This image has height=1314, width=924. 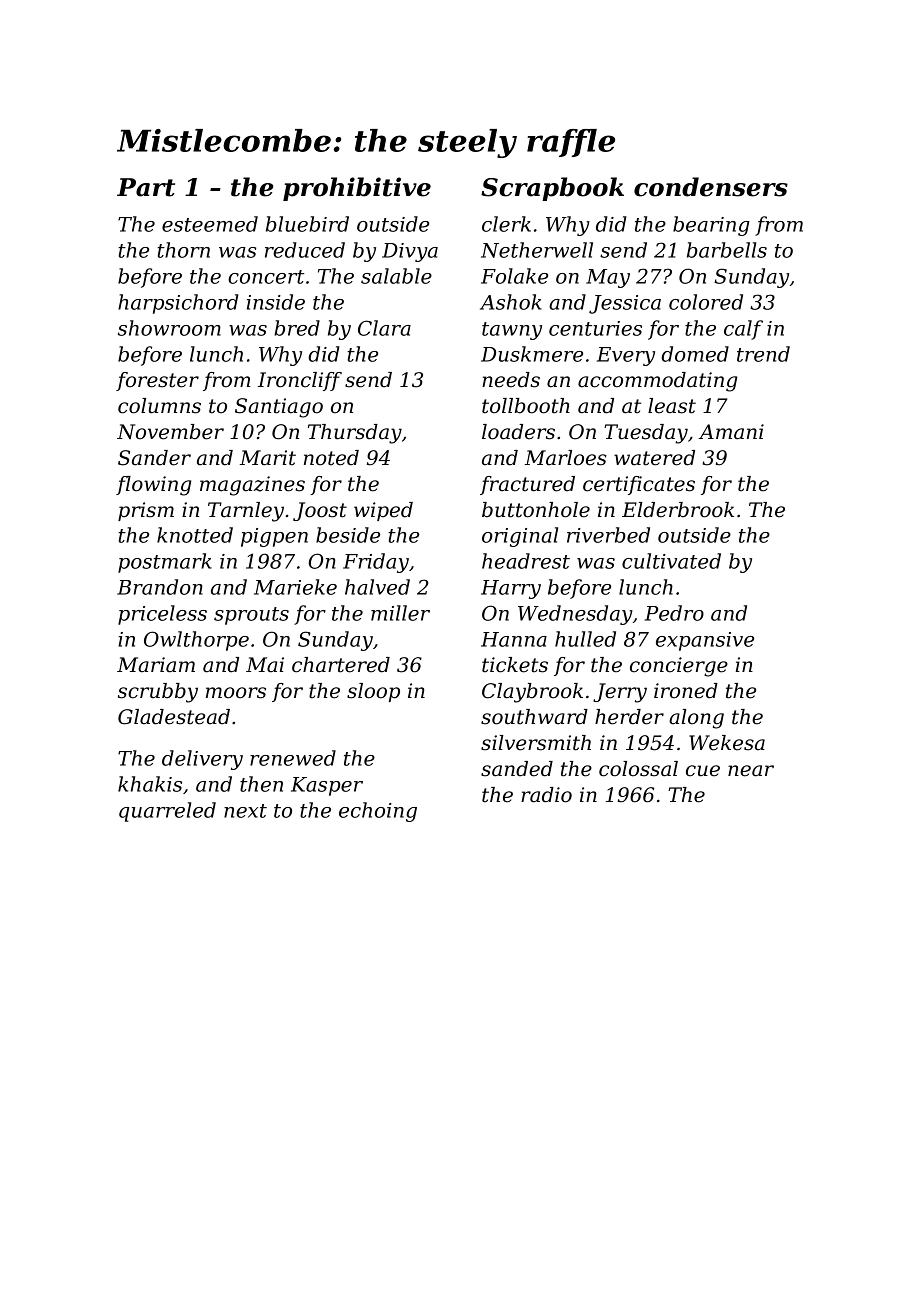 What do you see at coordinates (511, 380) in the image?
I see `needs` at bounding box center [511, 380].
